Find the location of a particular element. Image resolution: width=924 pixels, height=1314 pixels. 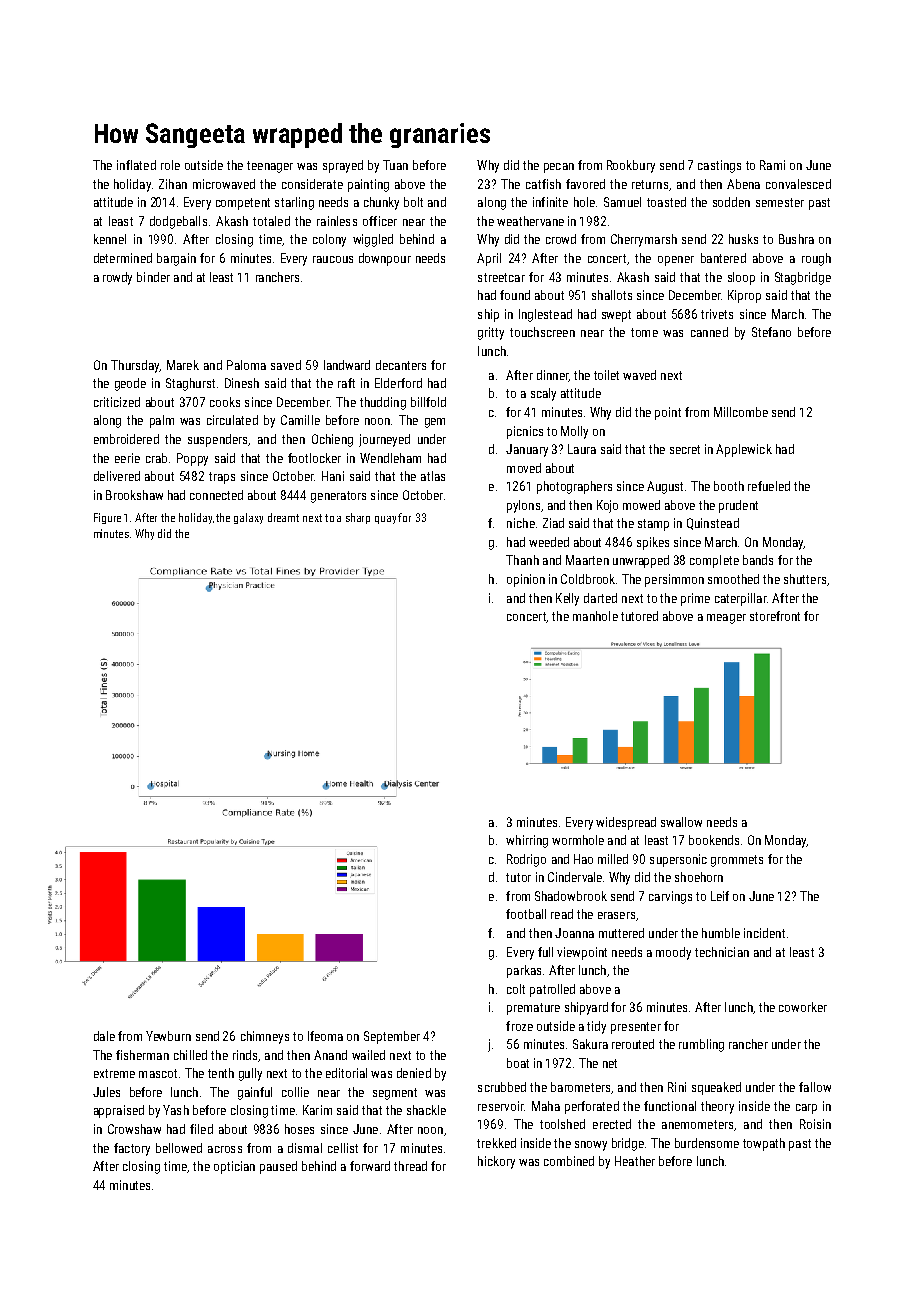

decanters is located at coordinates (401, 365).
